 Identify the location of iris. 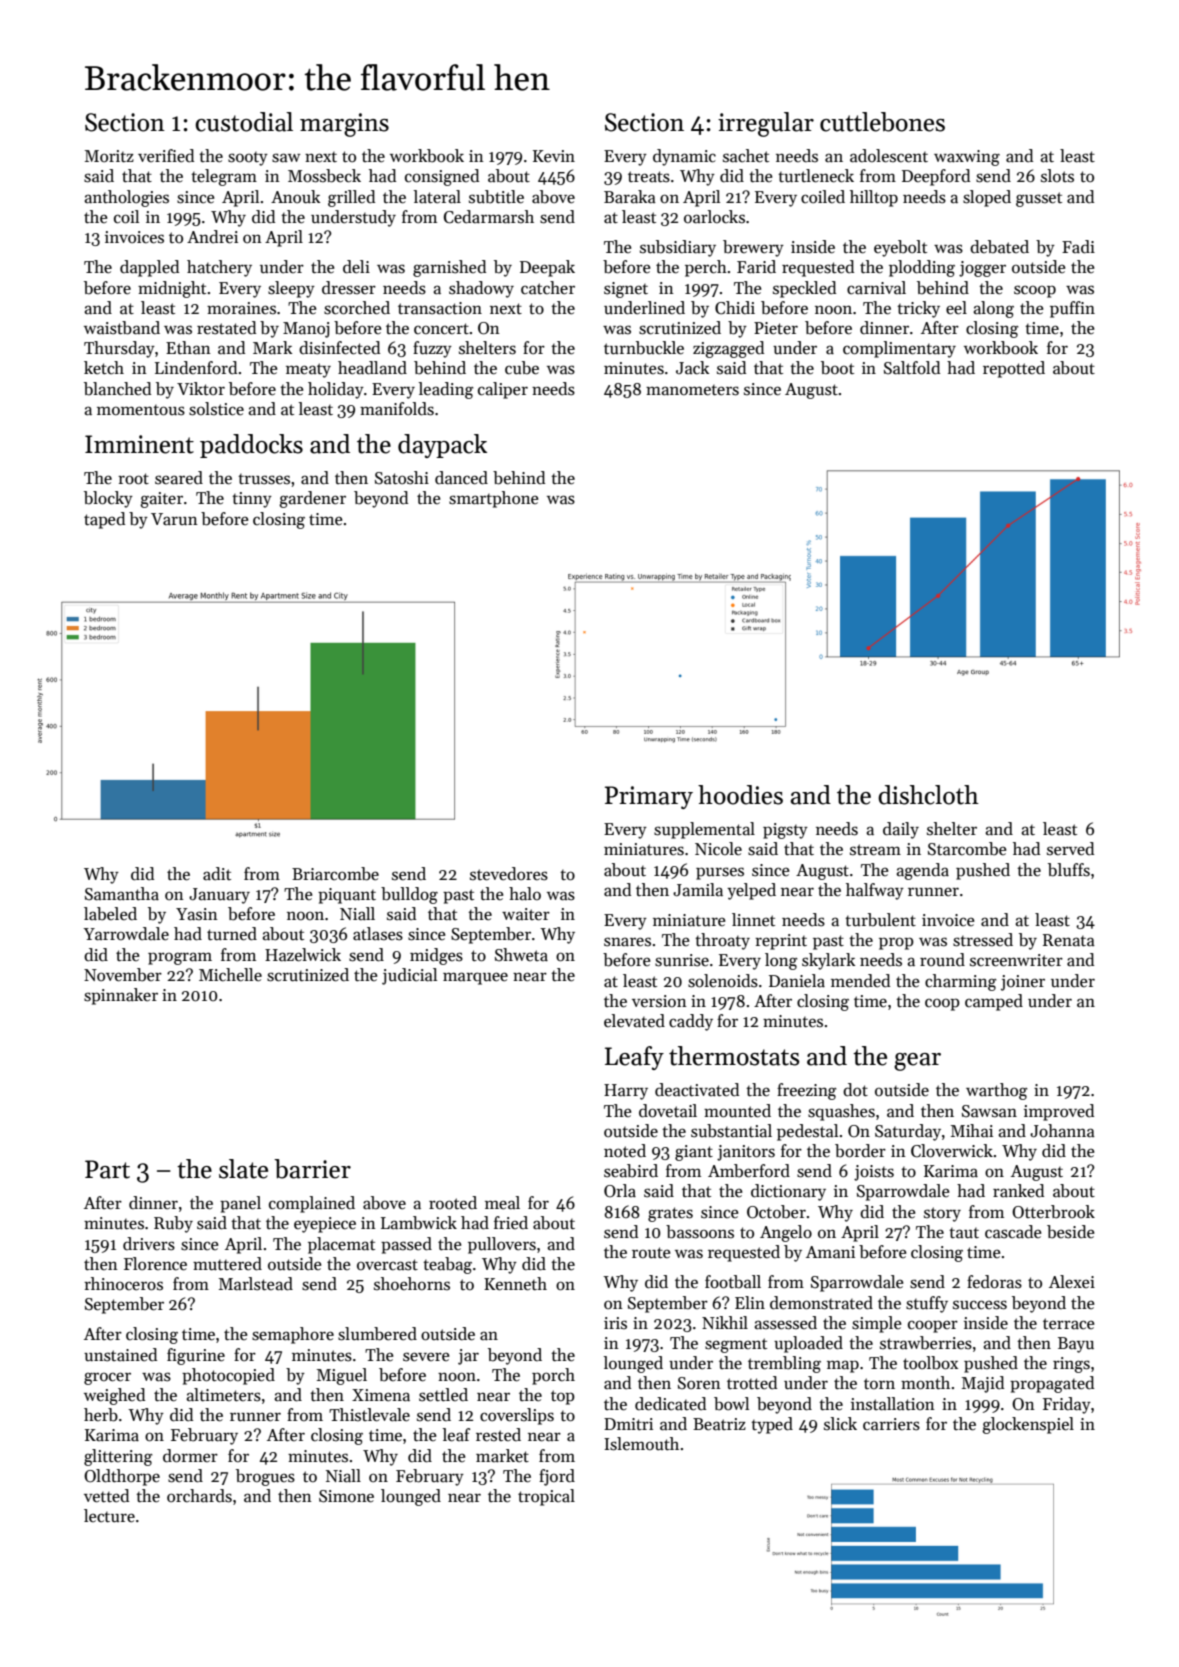
(615, 1323).
